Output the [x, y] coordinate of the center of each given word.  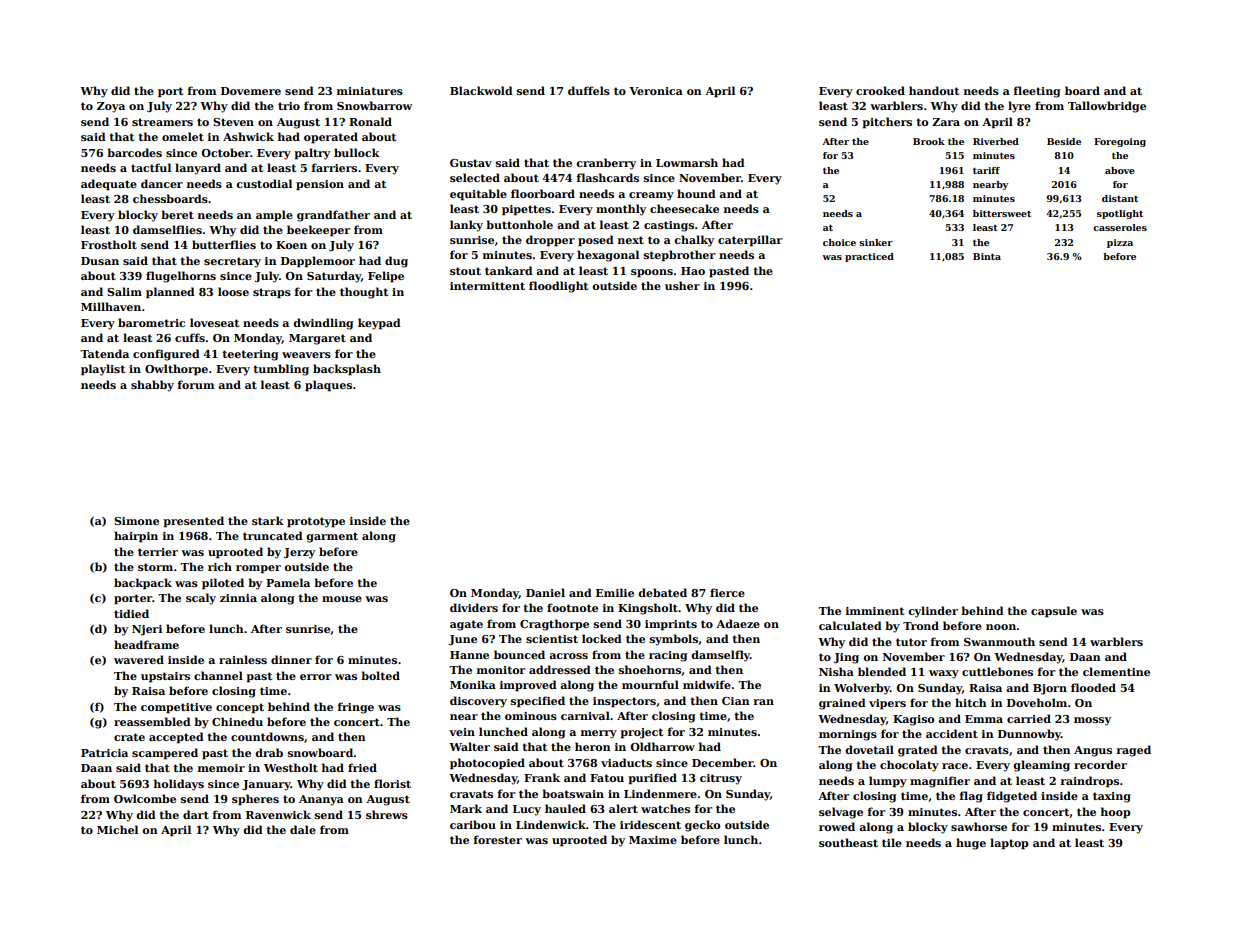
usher [682, 285]
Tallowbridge [1107, 107]
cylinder [933, 612]
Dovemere [251, 91]
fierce [727, 592]
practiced [869, 257]
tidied [131, 613]
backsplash [347, 370]
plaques [328, 386]
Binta [987, 256]
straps [272, 293]
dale [303, 829]
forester [498, 839]
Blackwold [481, 90]
